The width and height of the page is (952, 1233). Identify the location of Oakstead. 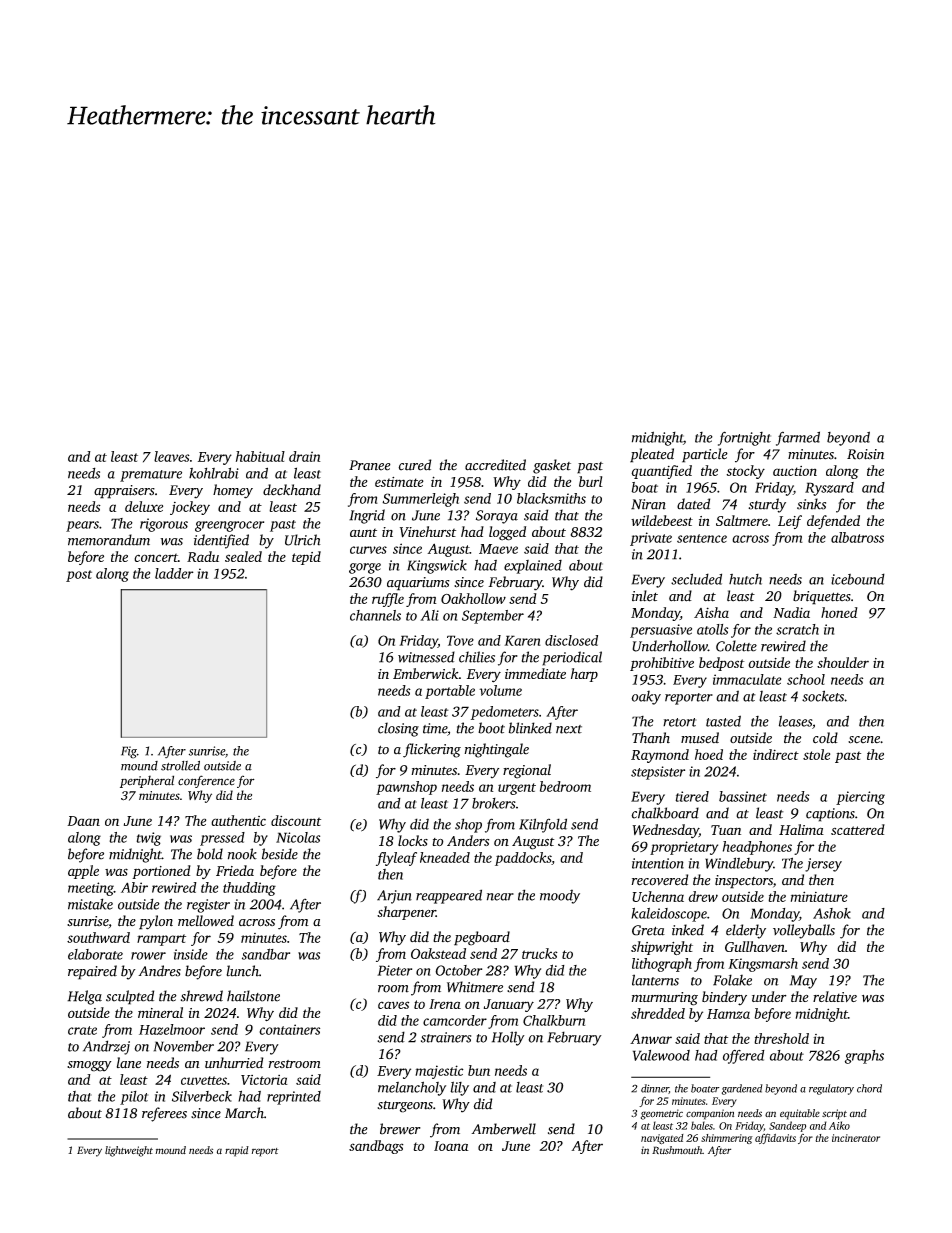
(438, 953).
